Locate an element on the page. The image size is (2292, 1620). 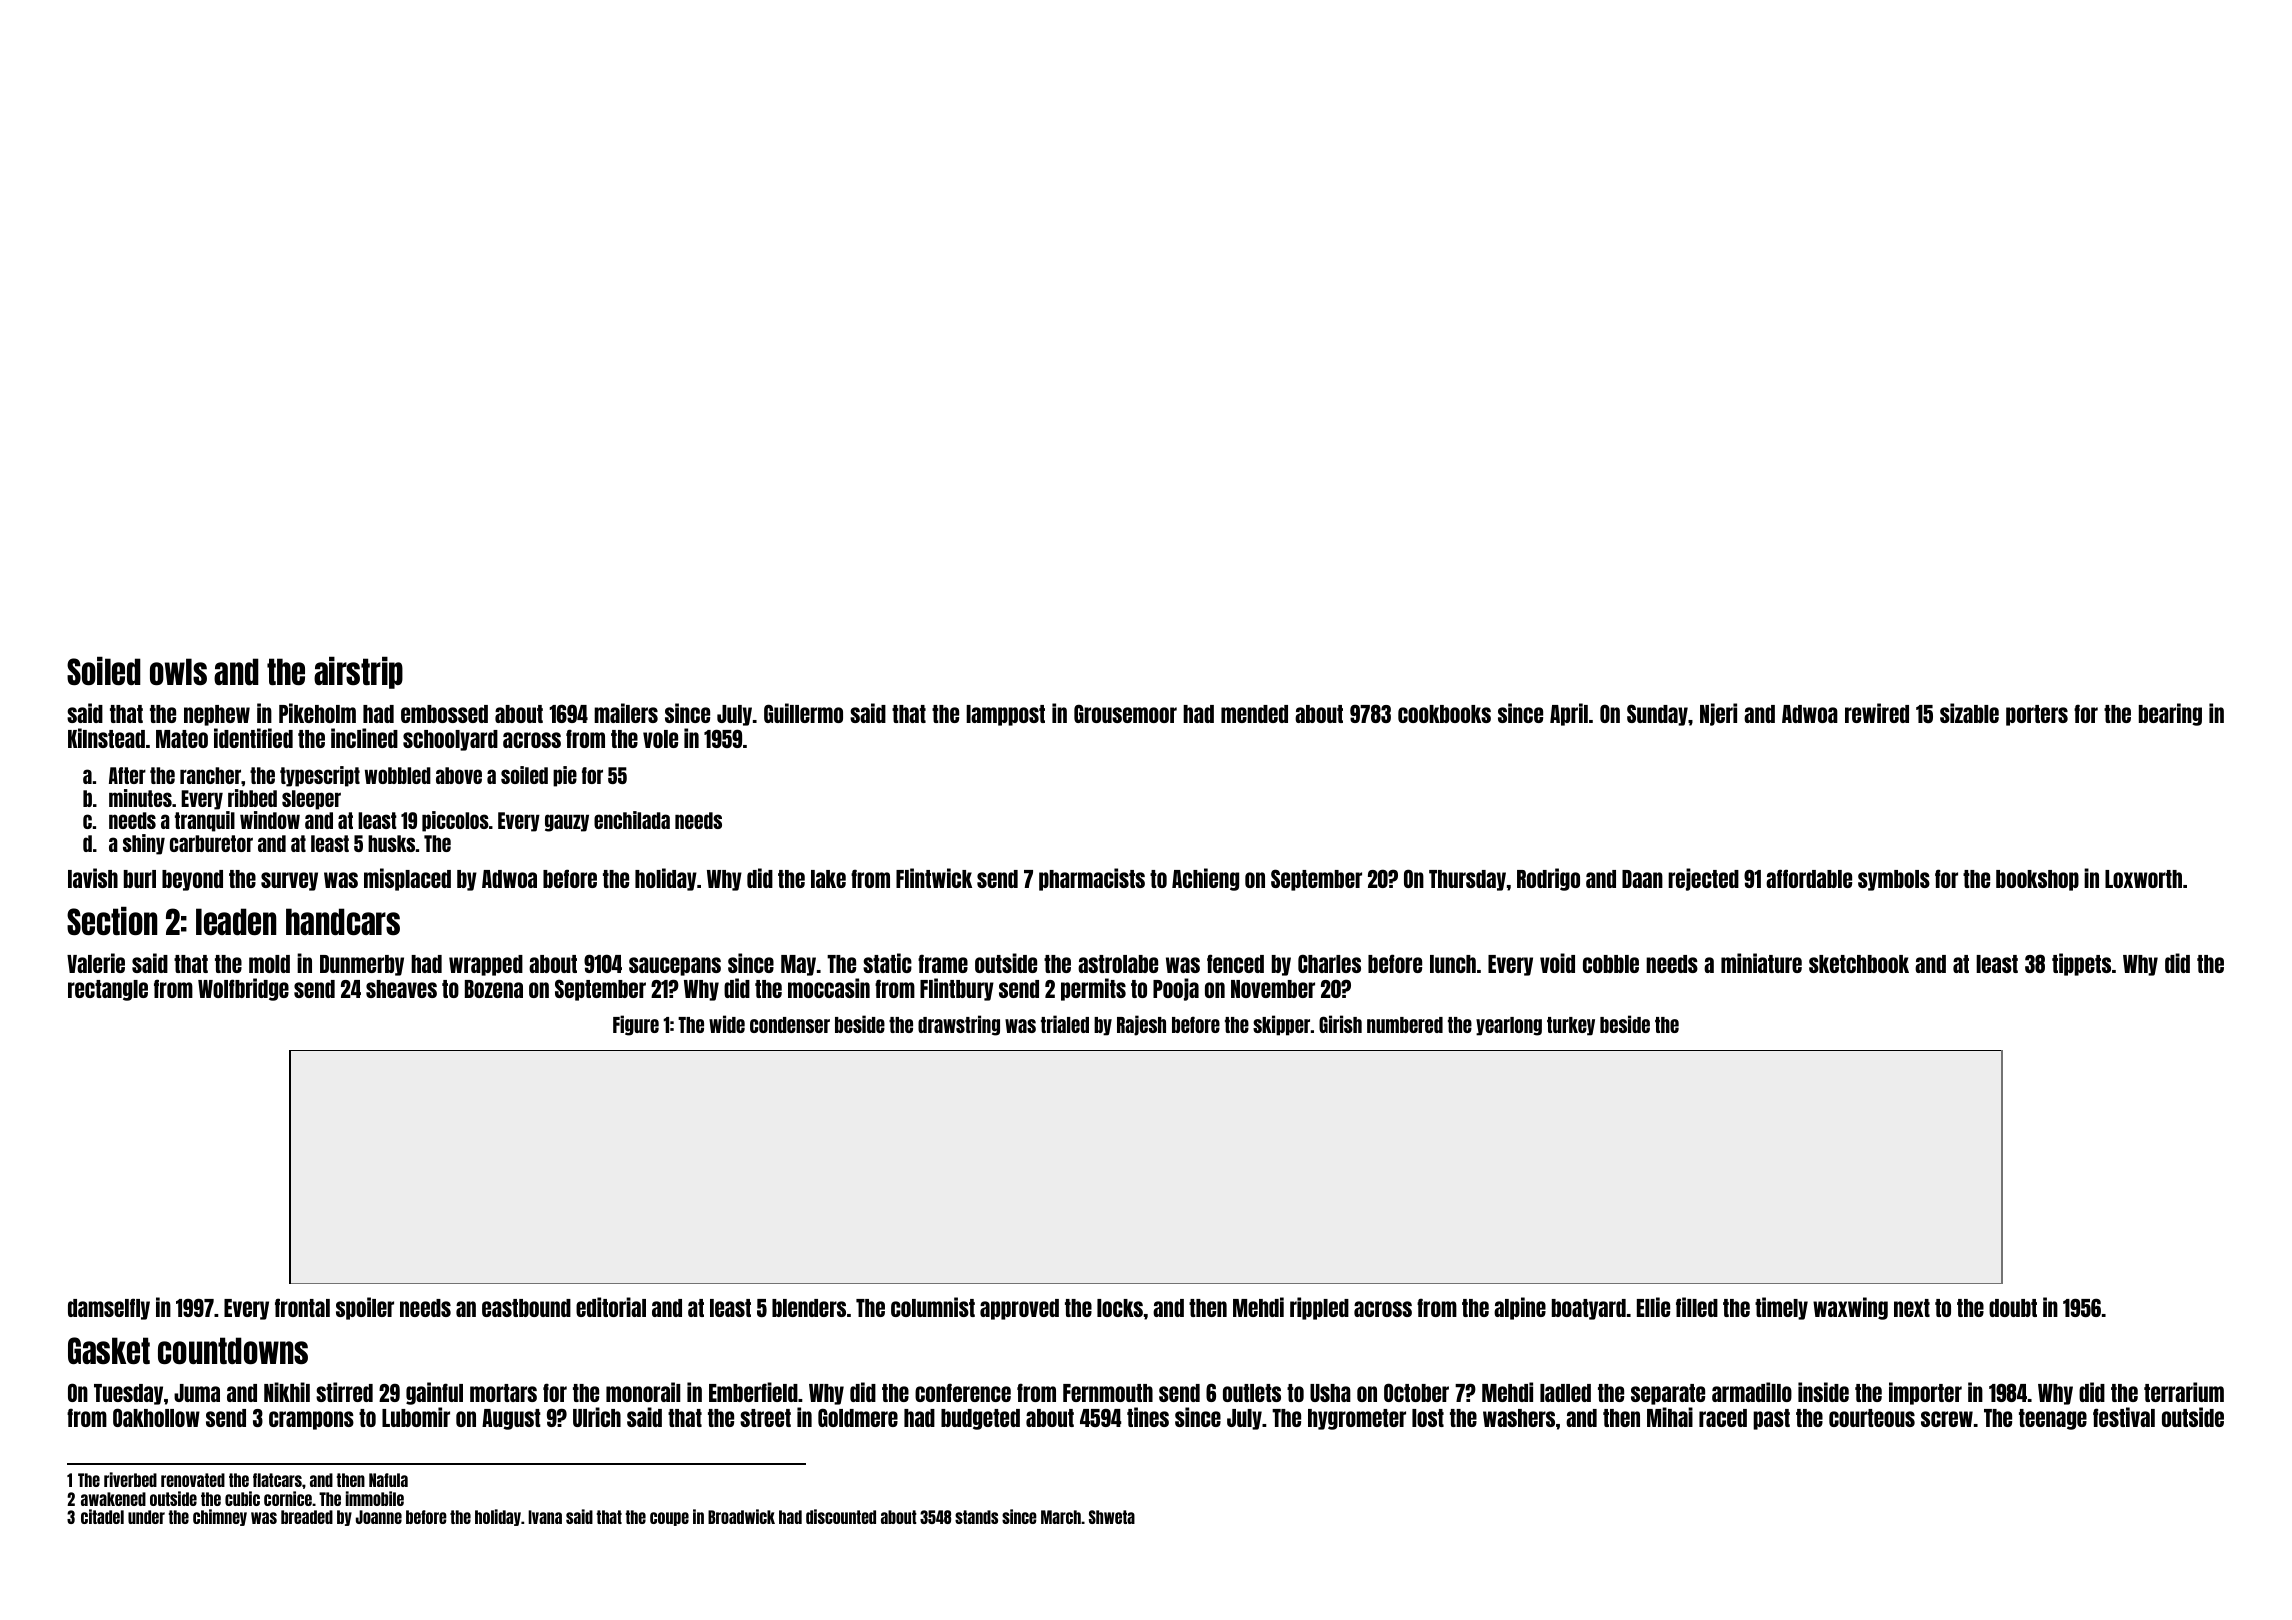
eastbound is located at coordinates (526, 1308).
